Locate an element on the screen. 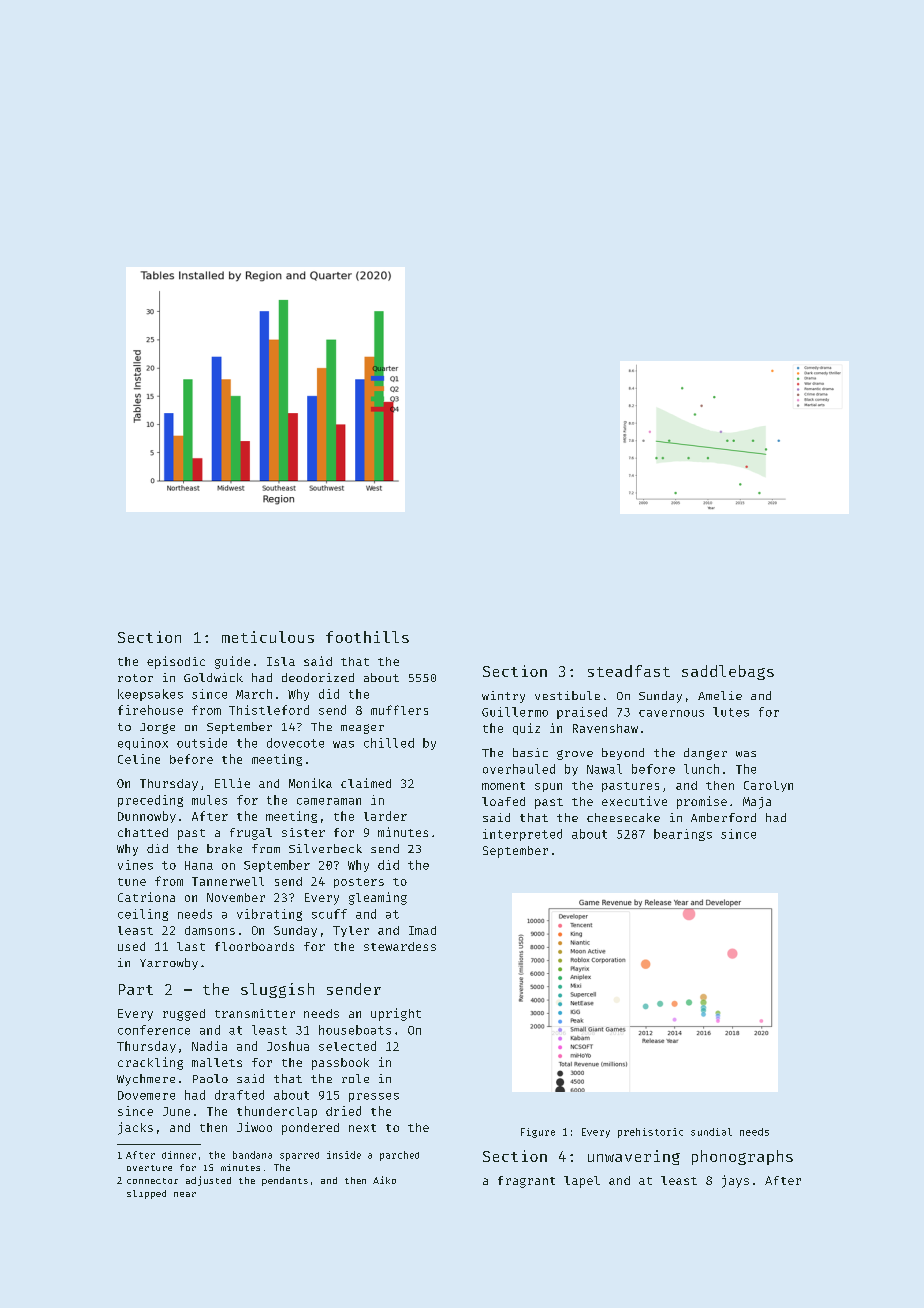 This screenshot has width=924, height=1308. meticulous is located at coordinates (268, 637).
